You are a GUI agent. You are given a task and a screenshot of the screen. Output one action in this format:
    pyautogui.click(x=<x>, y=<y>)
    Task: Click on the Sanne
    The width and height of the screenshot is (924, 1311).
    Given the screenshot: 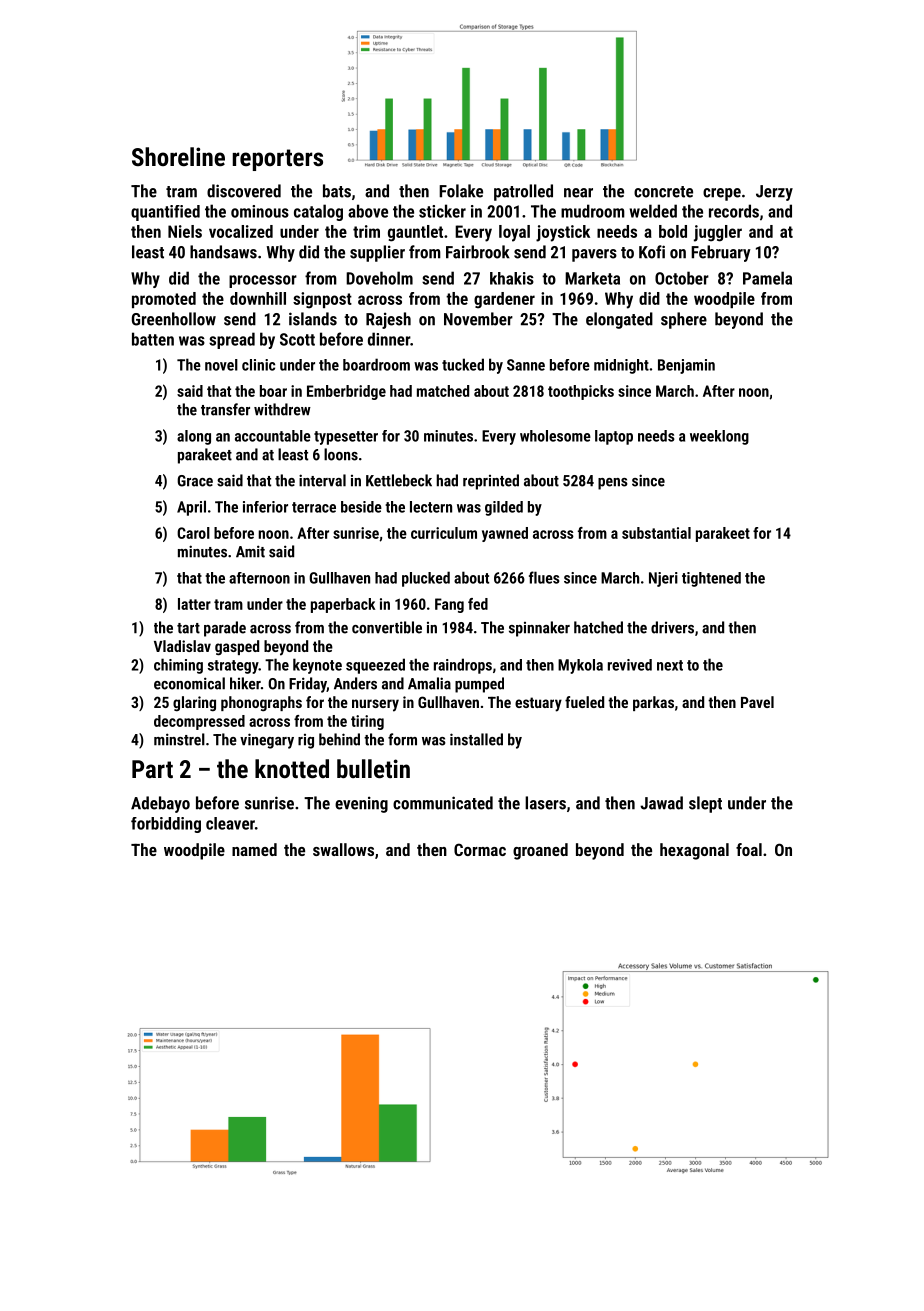 What is the action you would take?
    pyautogui.click(x=526, y=365)
